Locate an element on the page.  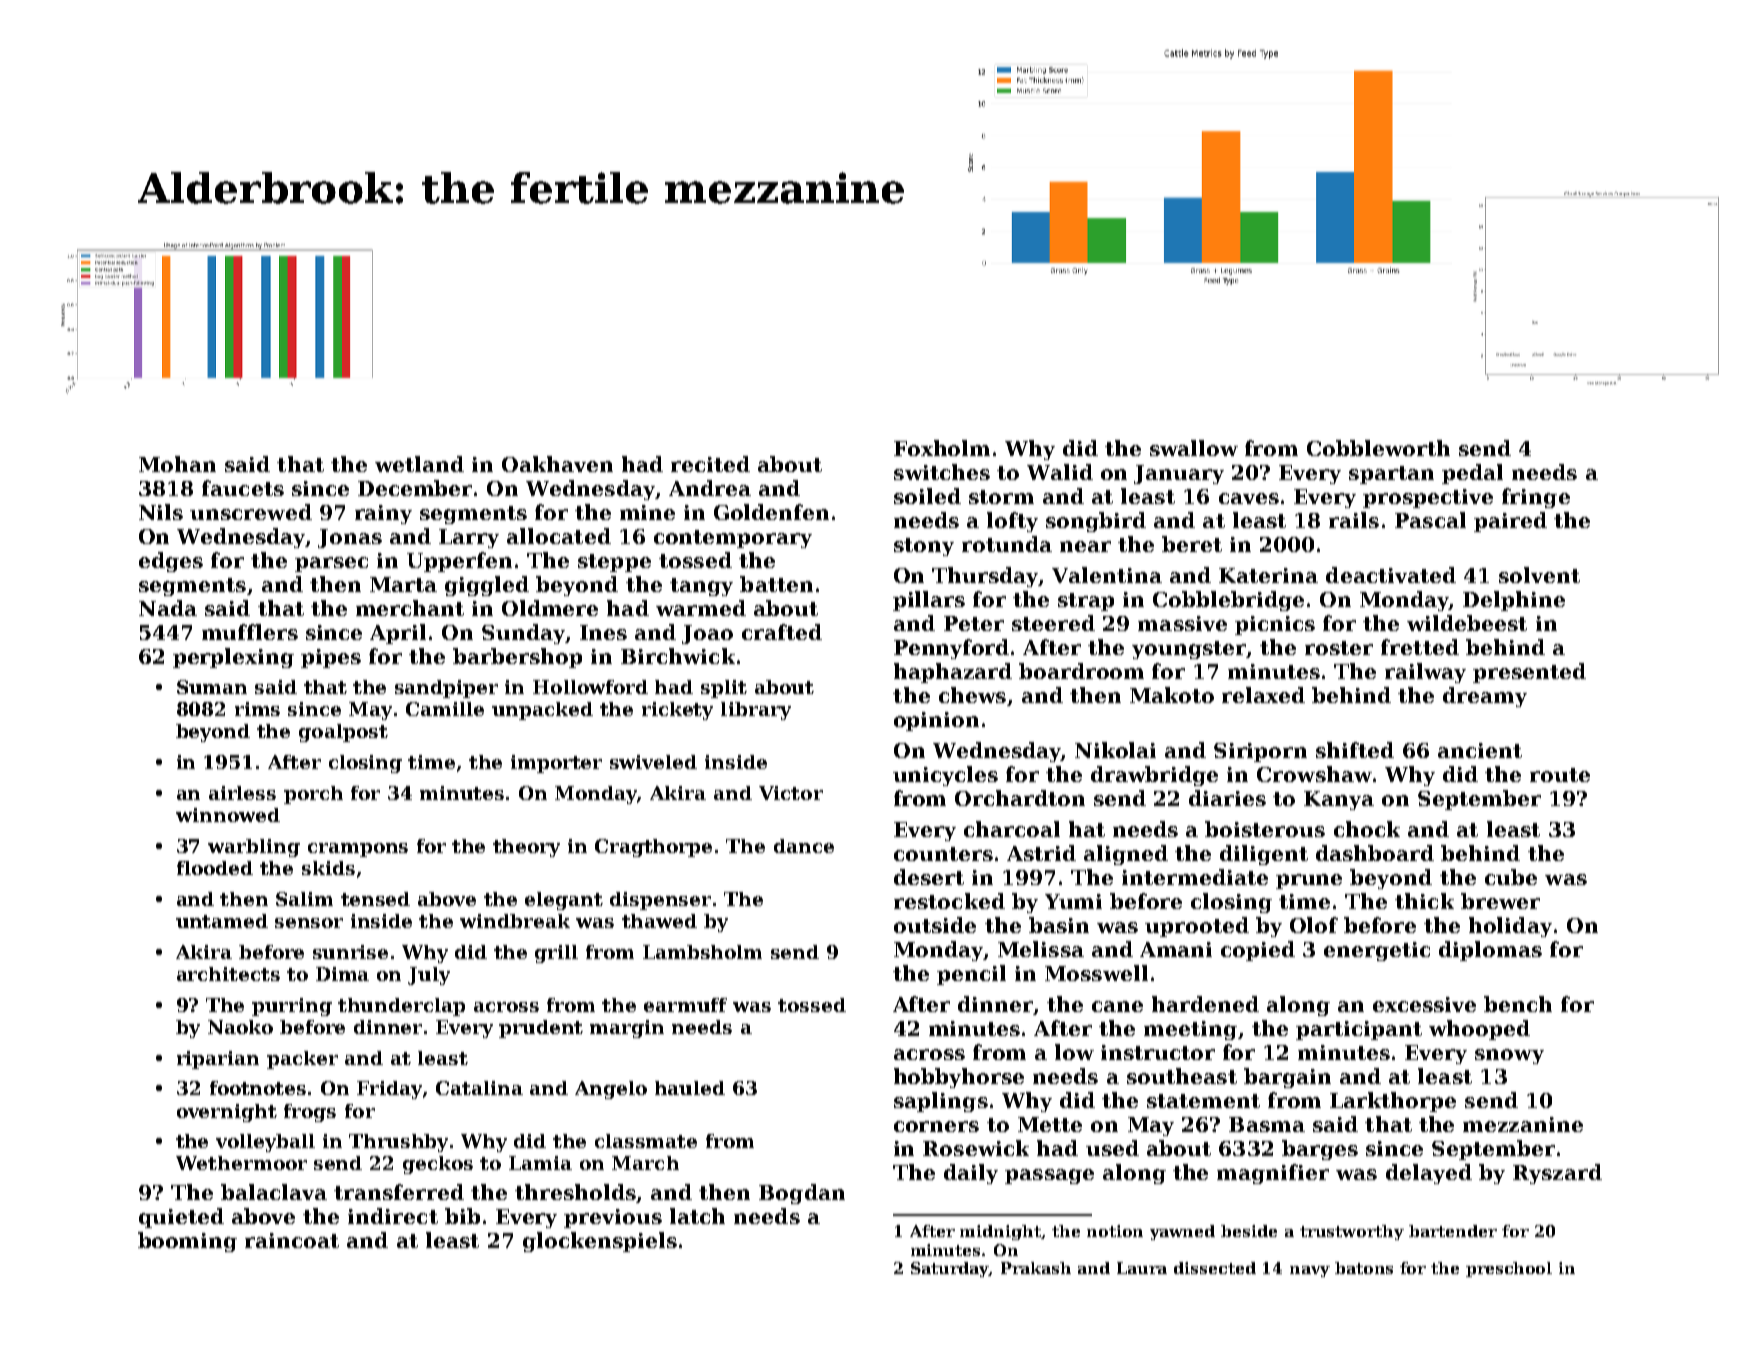
Cobbleworth is located at coordinates (1378, 448).
